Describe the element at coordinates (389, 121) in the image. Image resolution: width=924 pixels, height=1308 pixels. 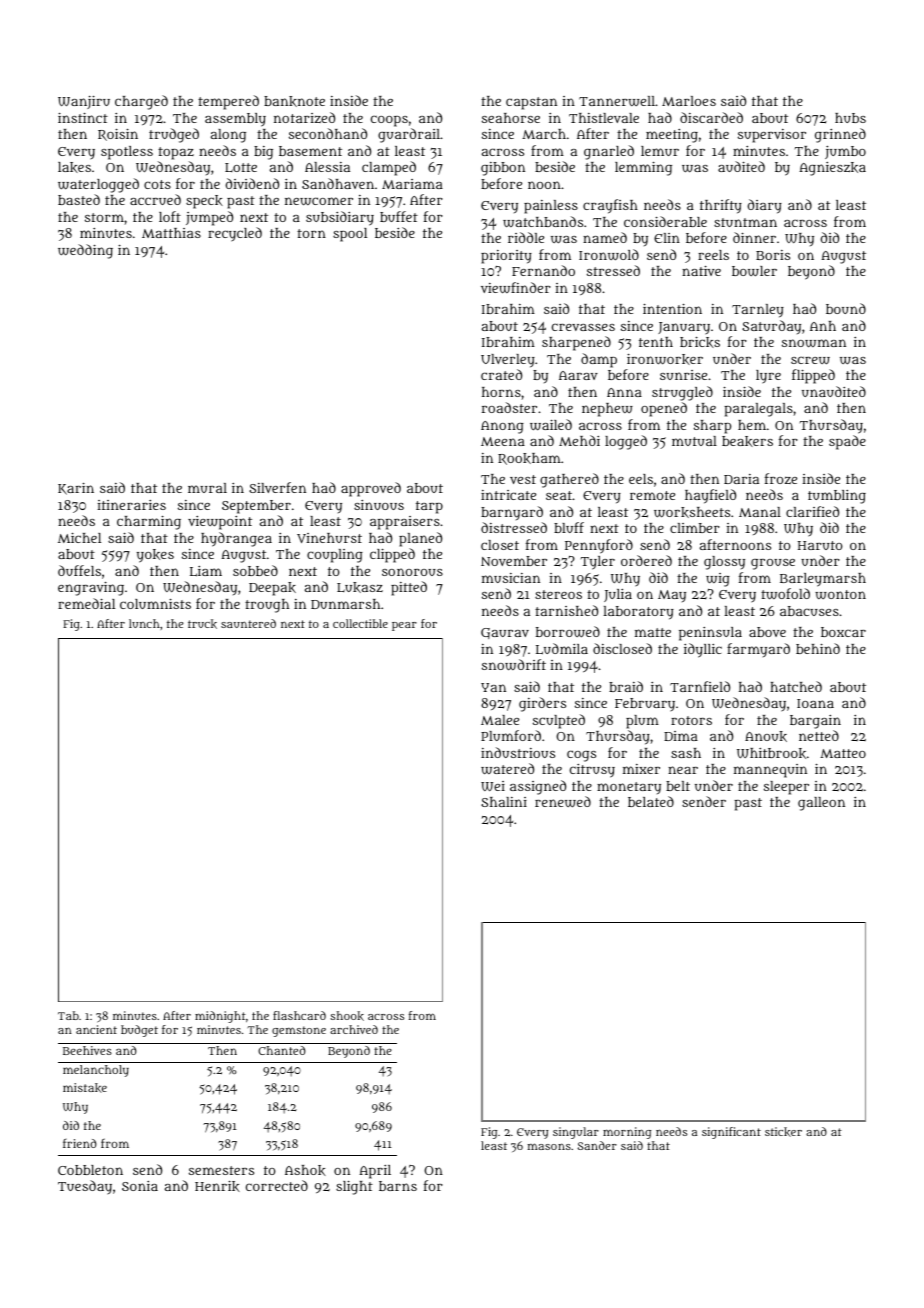
I see `coops` at that location.
